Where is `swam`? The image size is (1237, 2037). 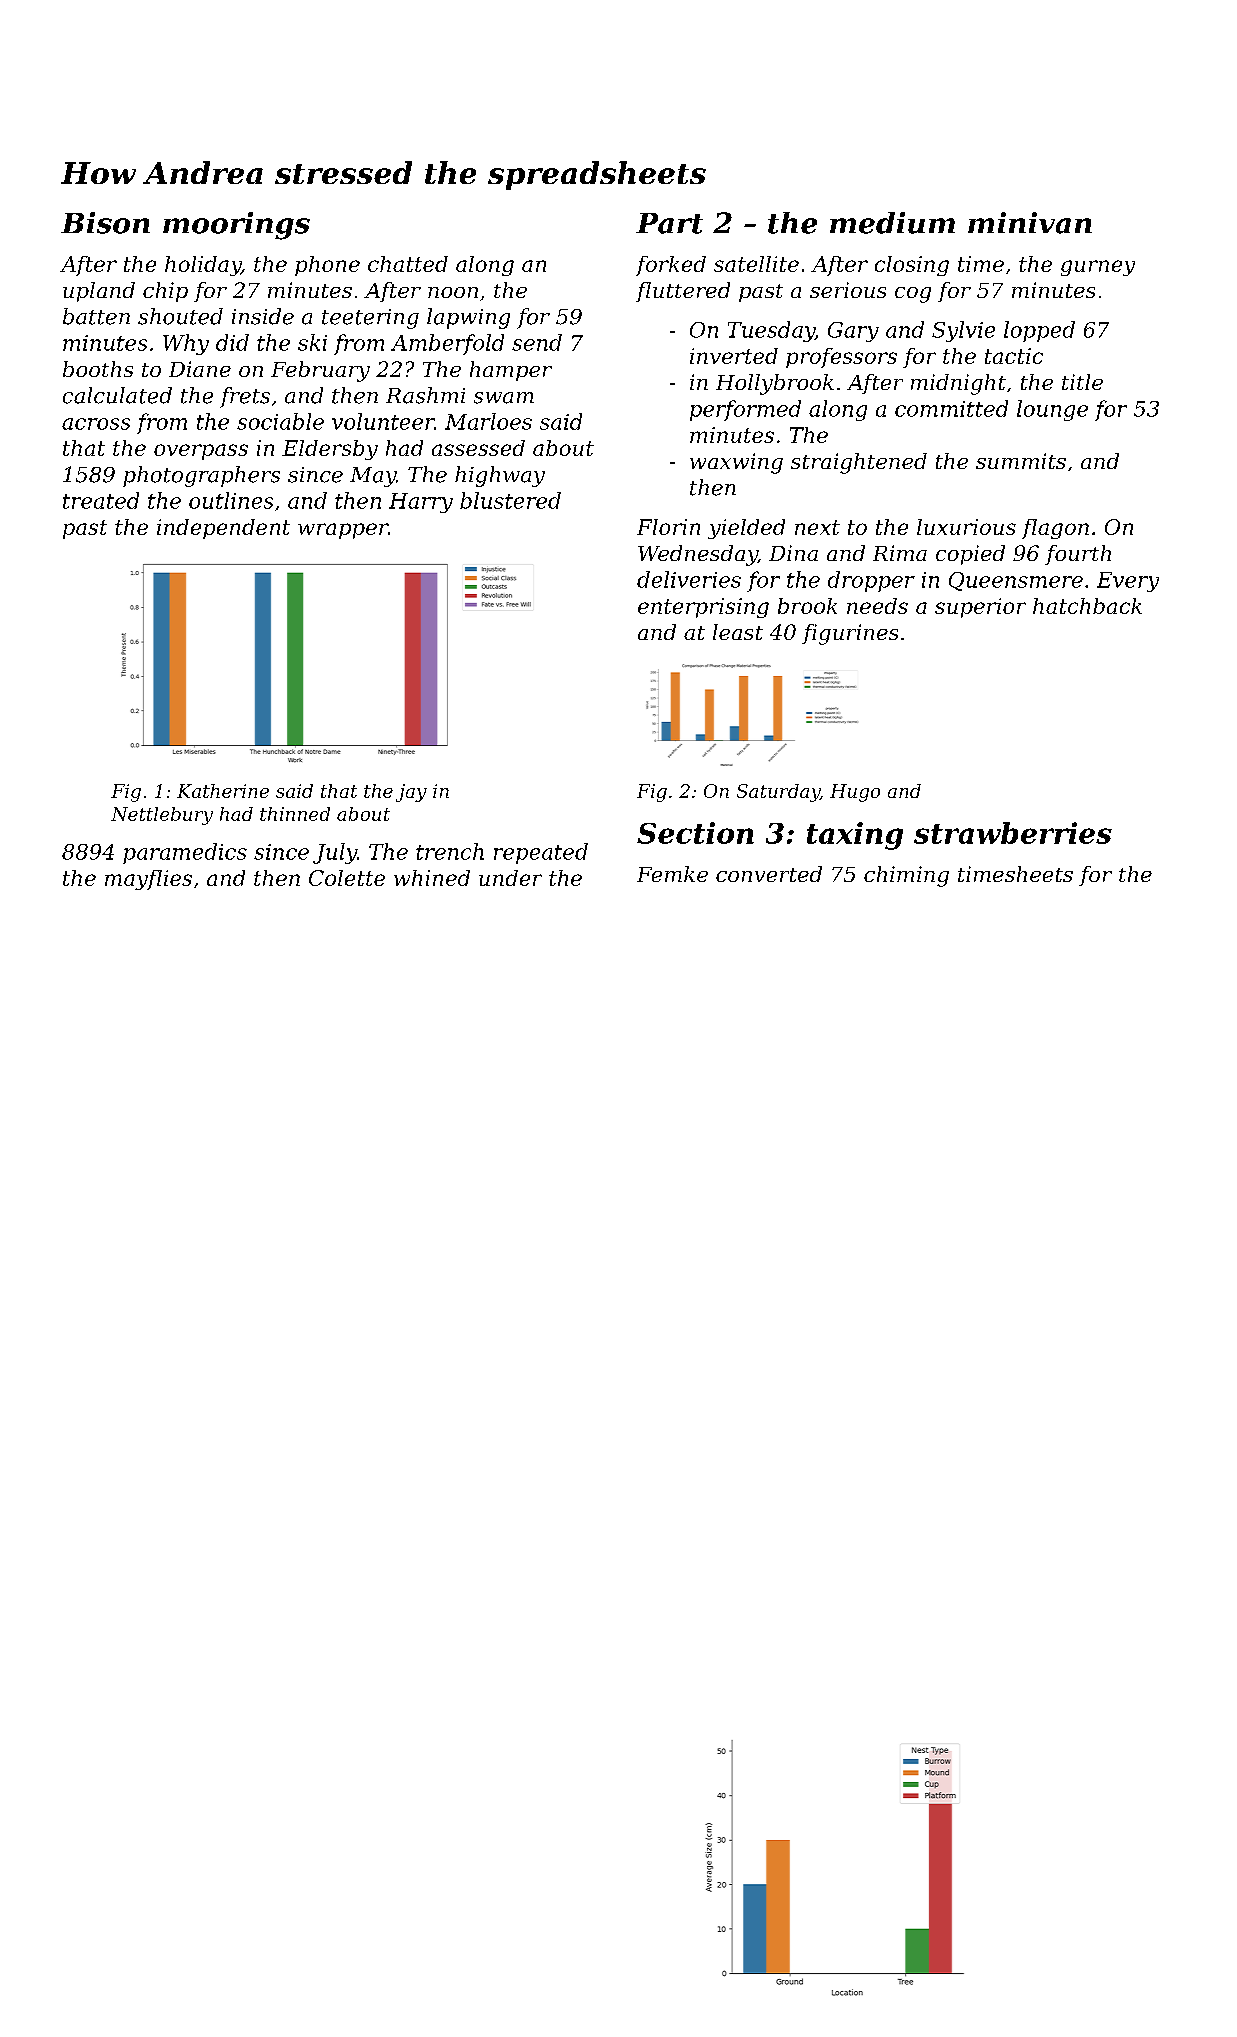
swam is located at coordinates (504, 398).
